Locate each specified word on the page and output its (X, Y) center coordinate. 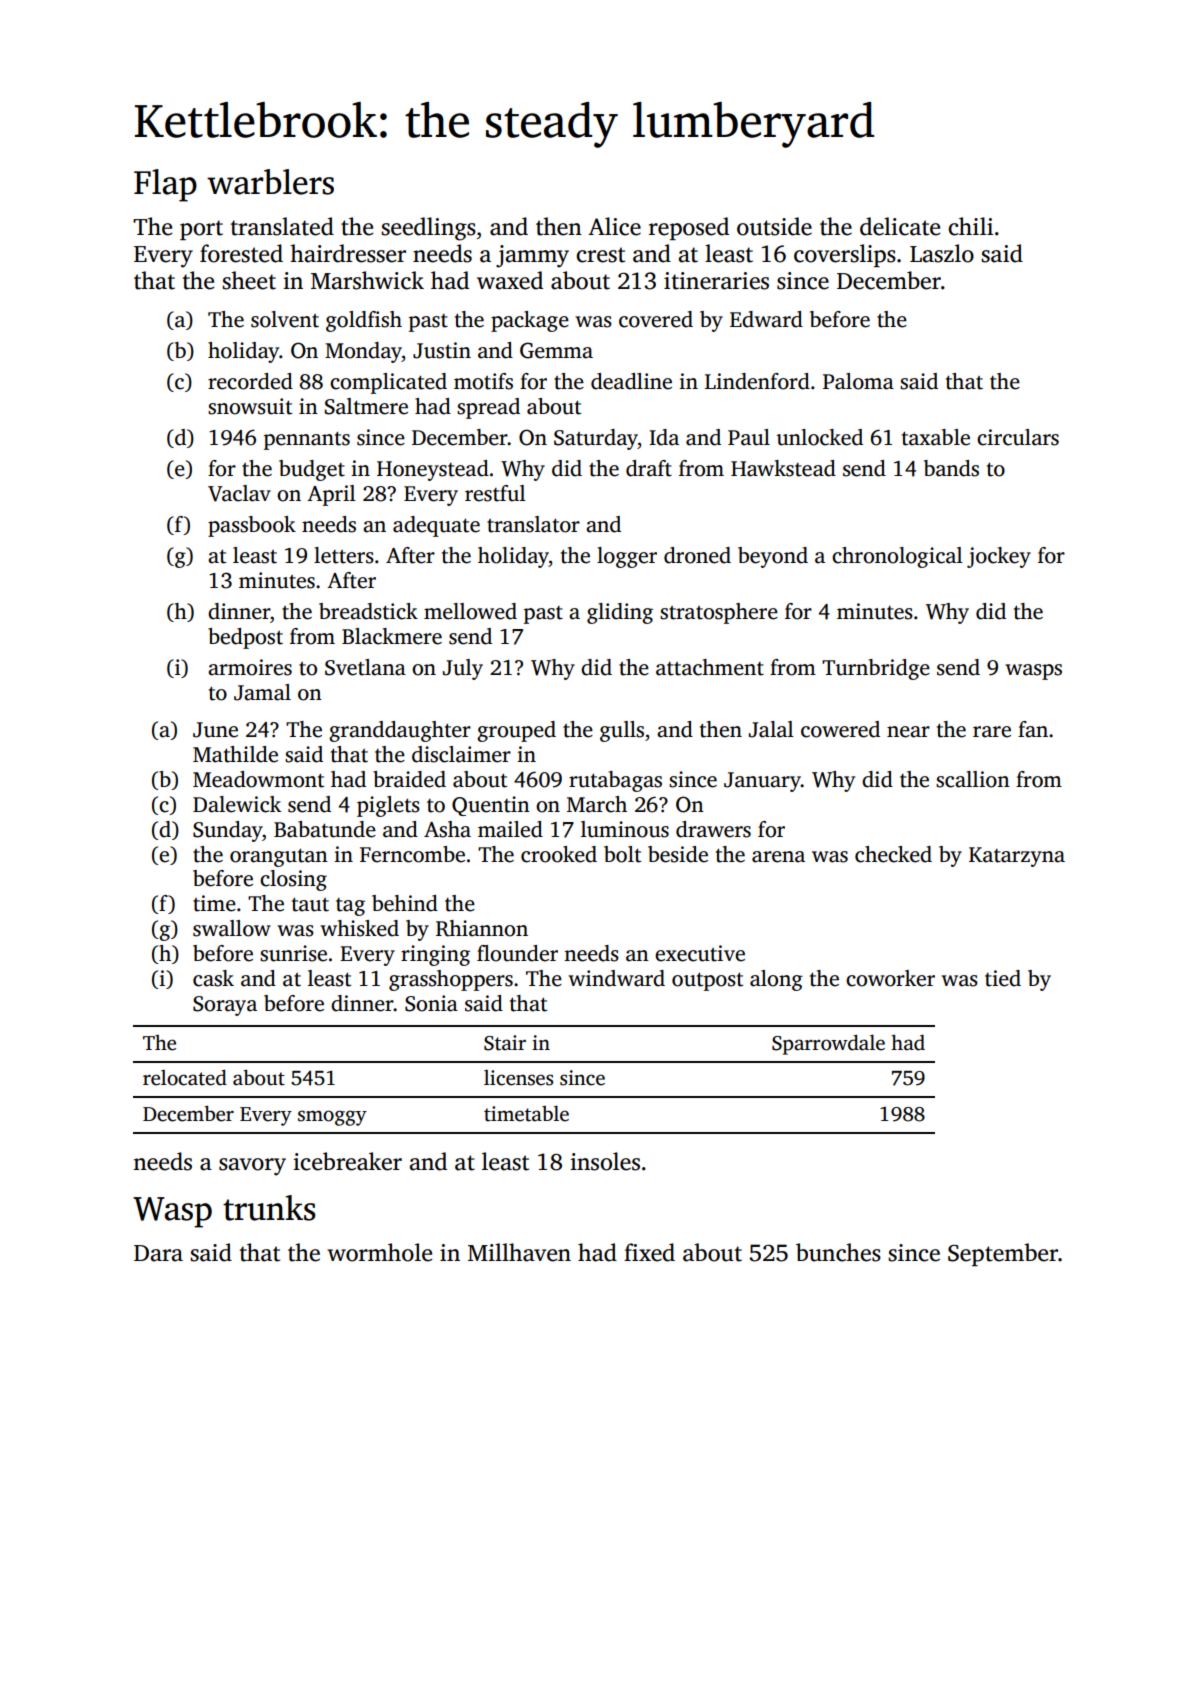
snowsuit (250, 406)
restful (495, 493)
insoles (605, 1161)
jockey (999, 557)
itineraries (716, 281)
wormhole (379, 1252)
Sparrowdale (828, 1044)
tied (1003, 978)
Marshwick (367, 280)
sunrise (293, 953)
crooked (559, 854)
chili (970, 226)
